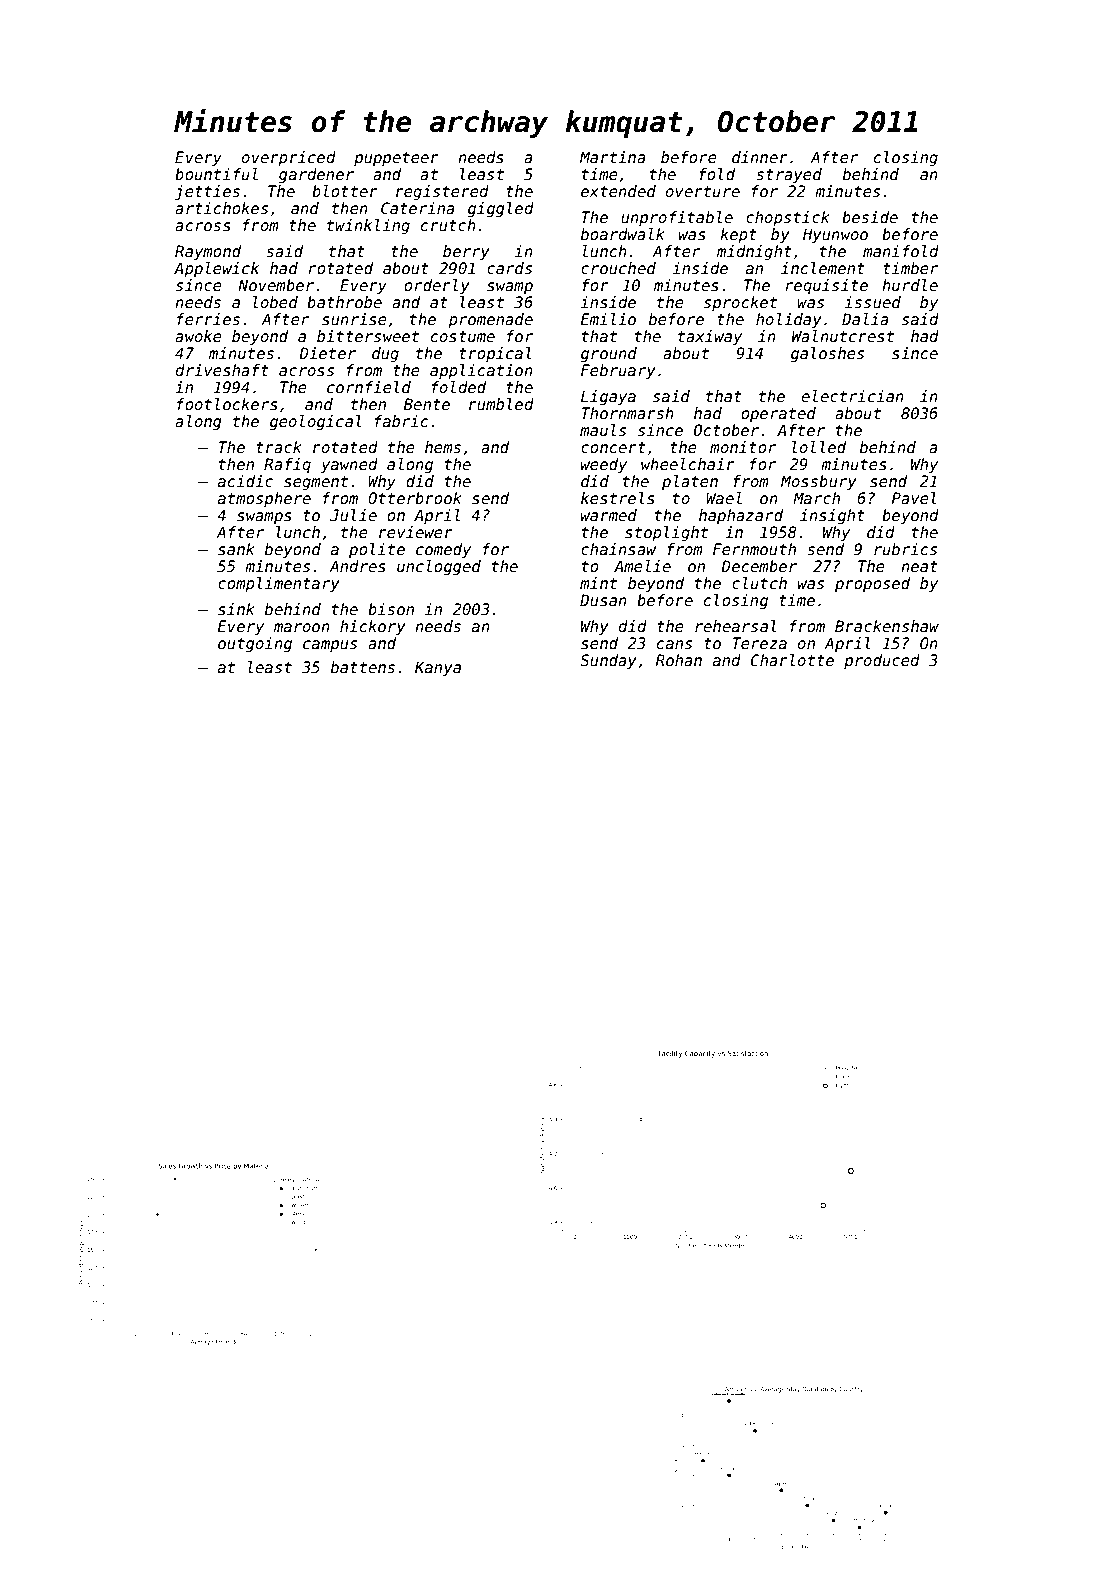  Describe the element at coordinates (914, 498) in the image. I see `Pavel` at that location.
